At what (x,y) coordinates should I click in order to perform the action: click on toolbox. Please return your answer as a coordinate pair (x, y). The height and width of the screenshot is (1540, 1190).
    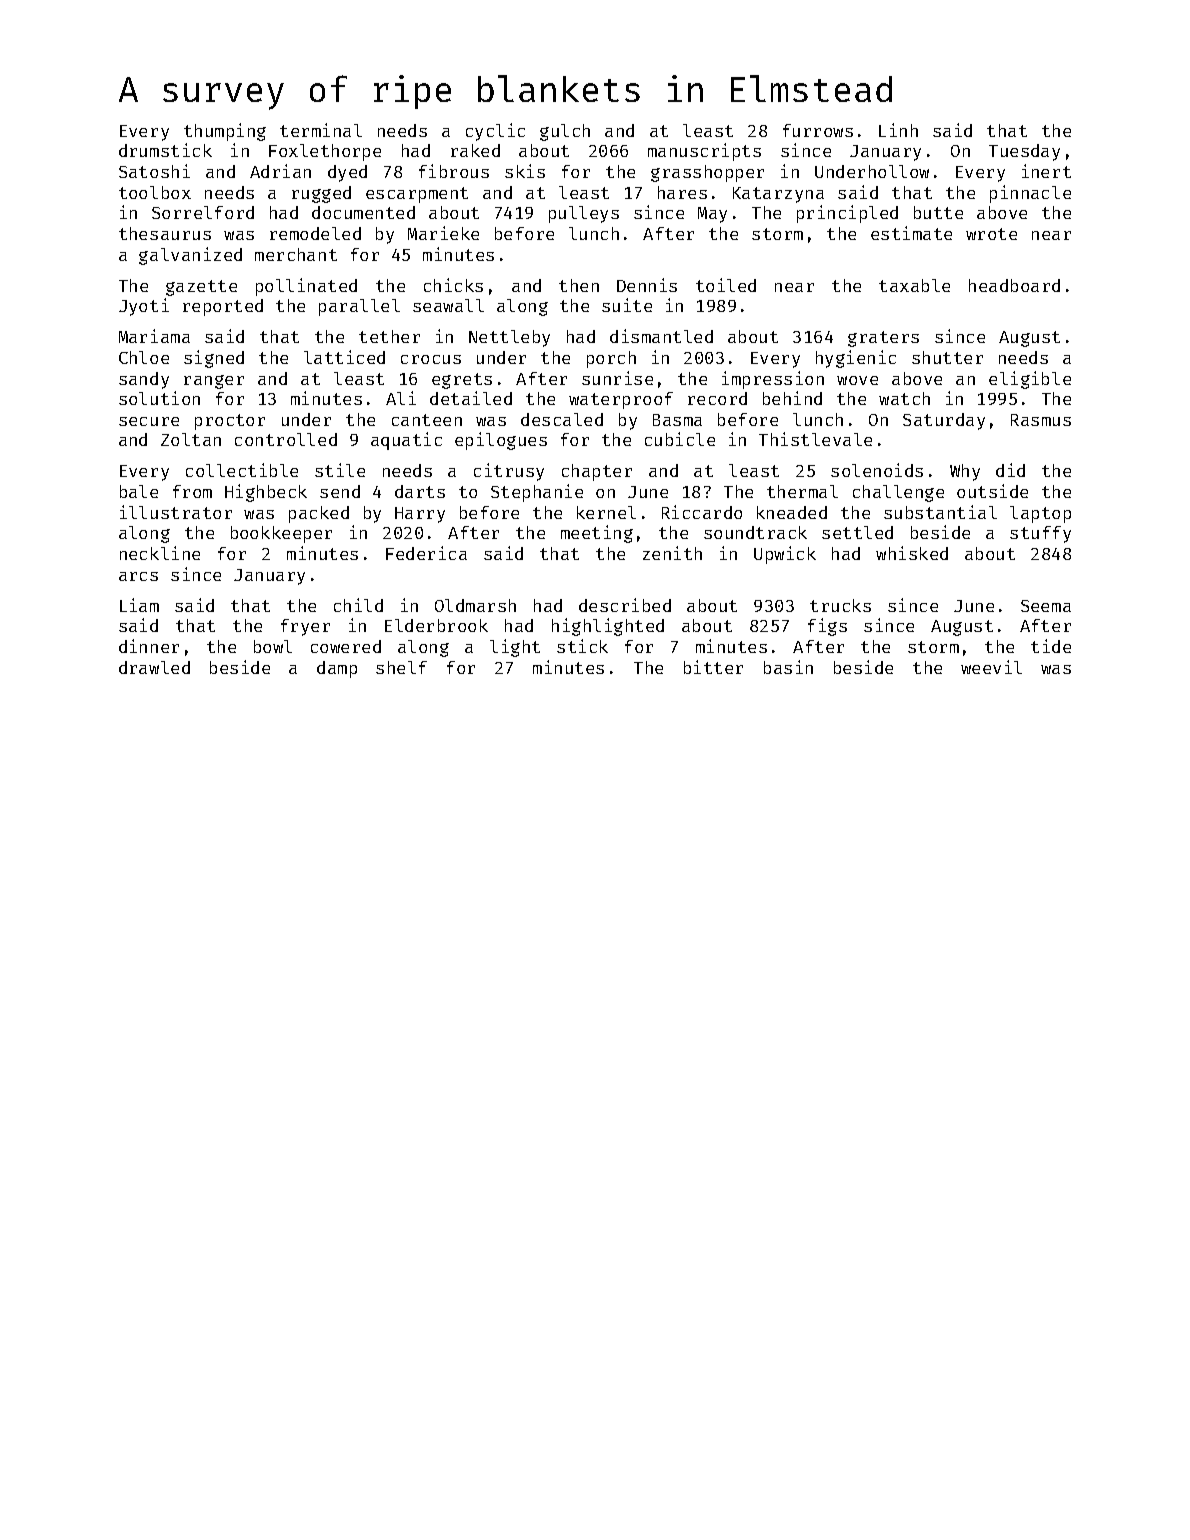
    Looking at the image, I should click on (155, 192).
